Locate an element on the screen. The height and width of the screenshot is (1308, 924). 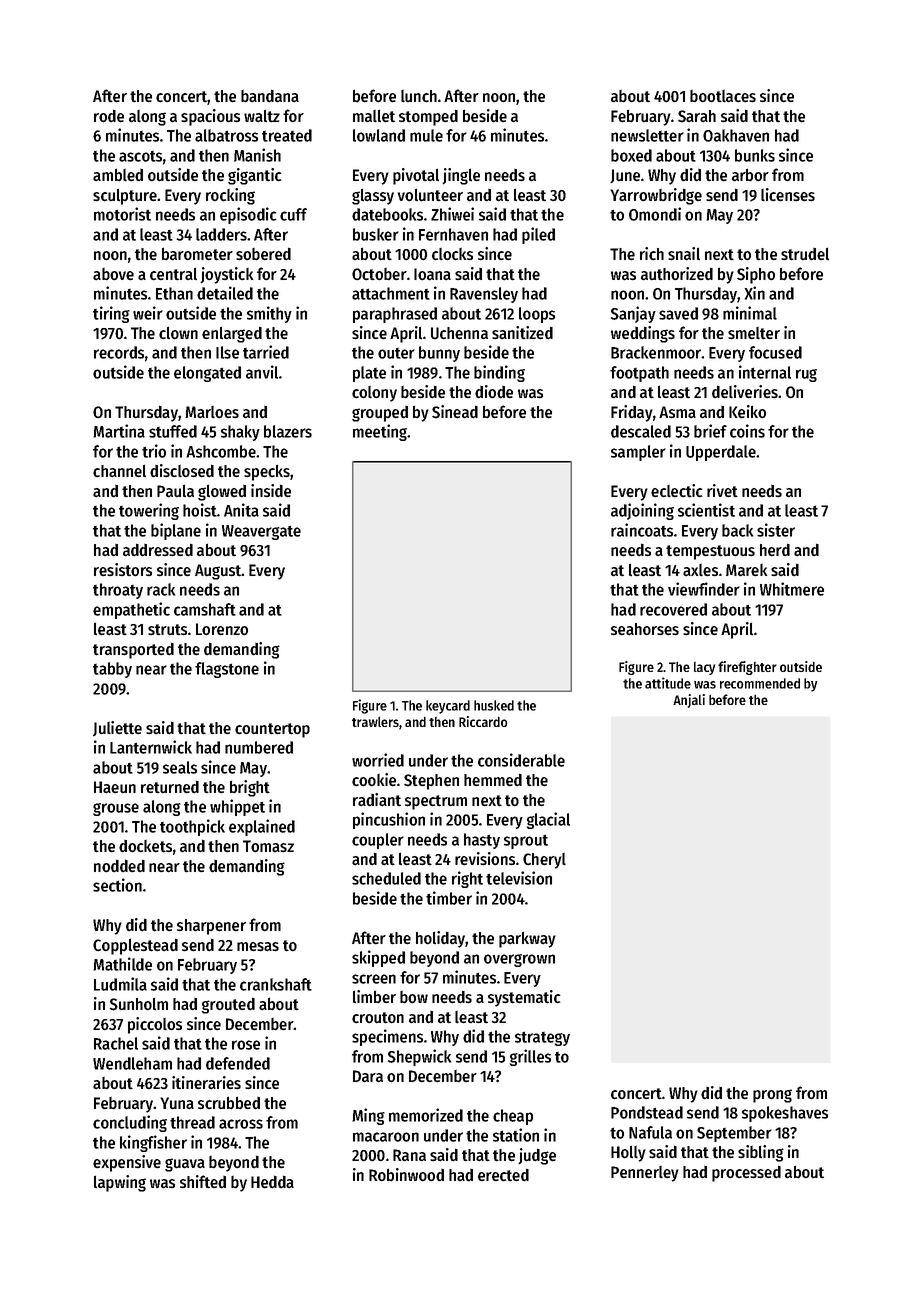
lunch is located at coordinates (419, 96).
